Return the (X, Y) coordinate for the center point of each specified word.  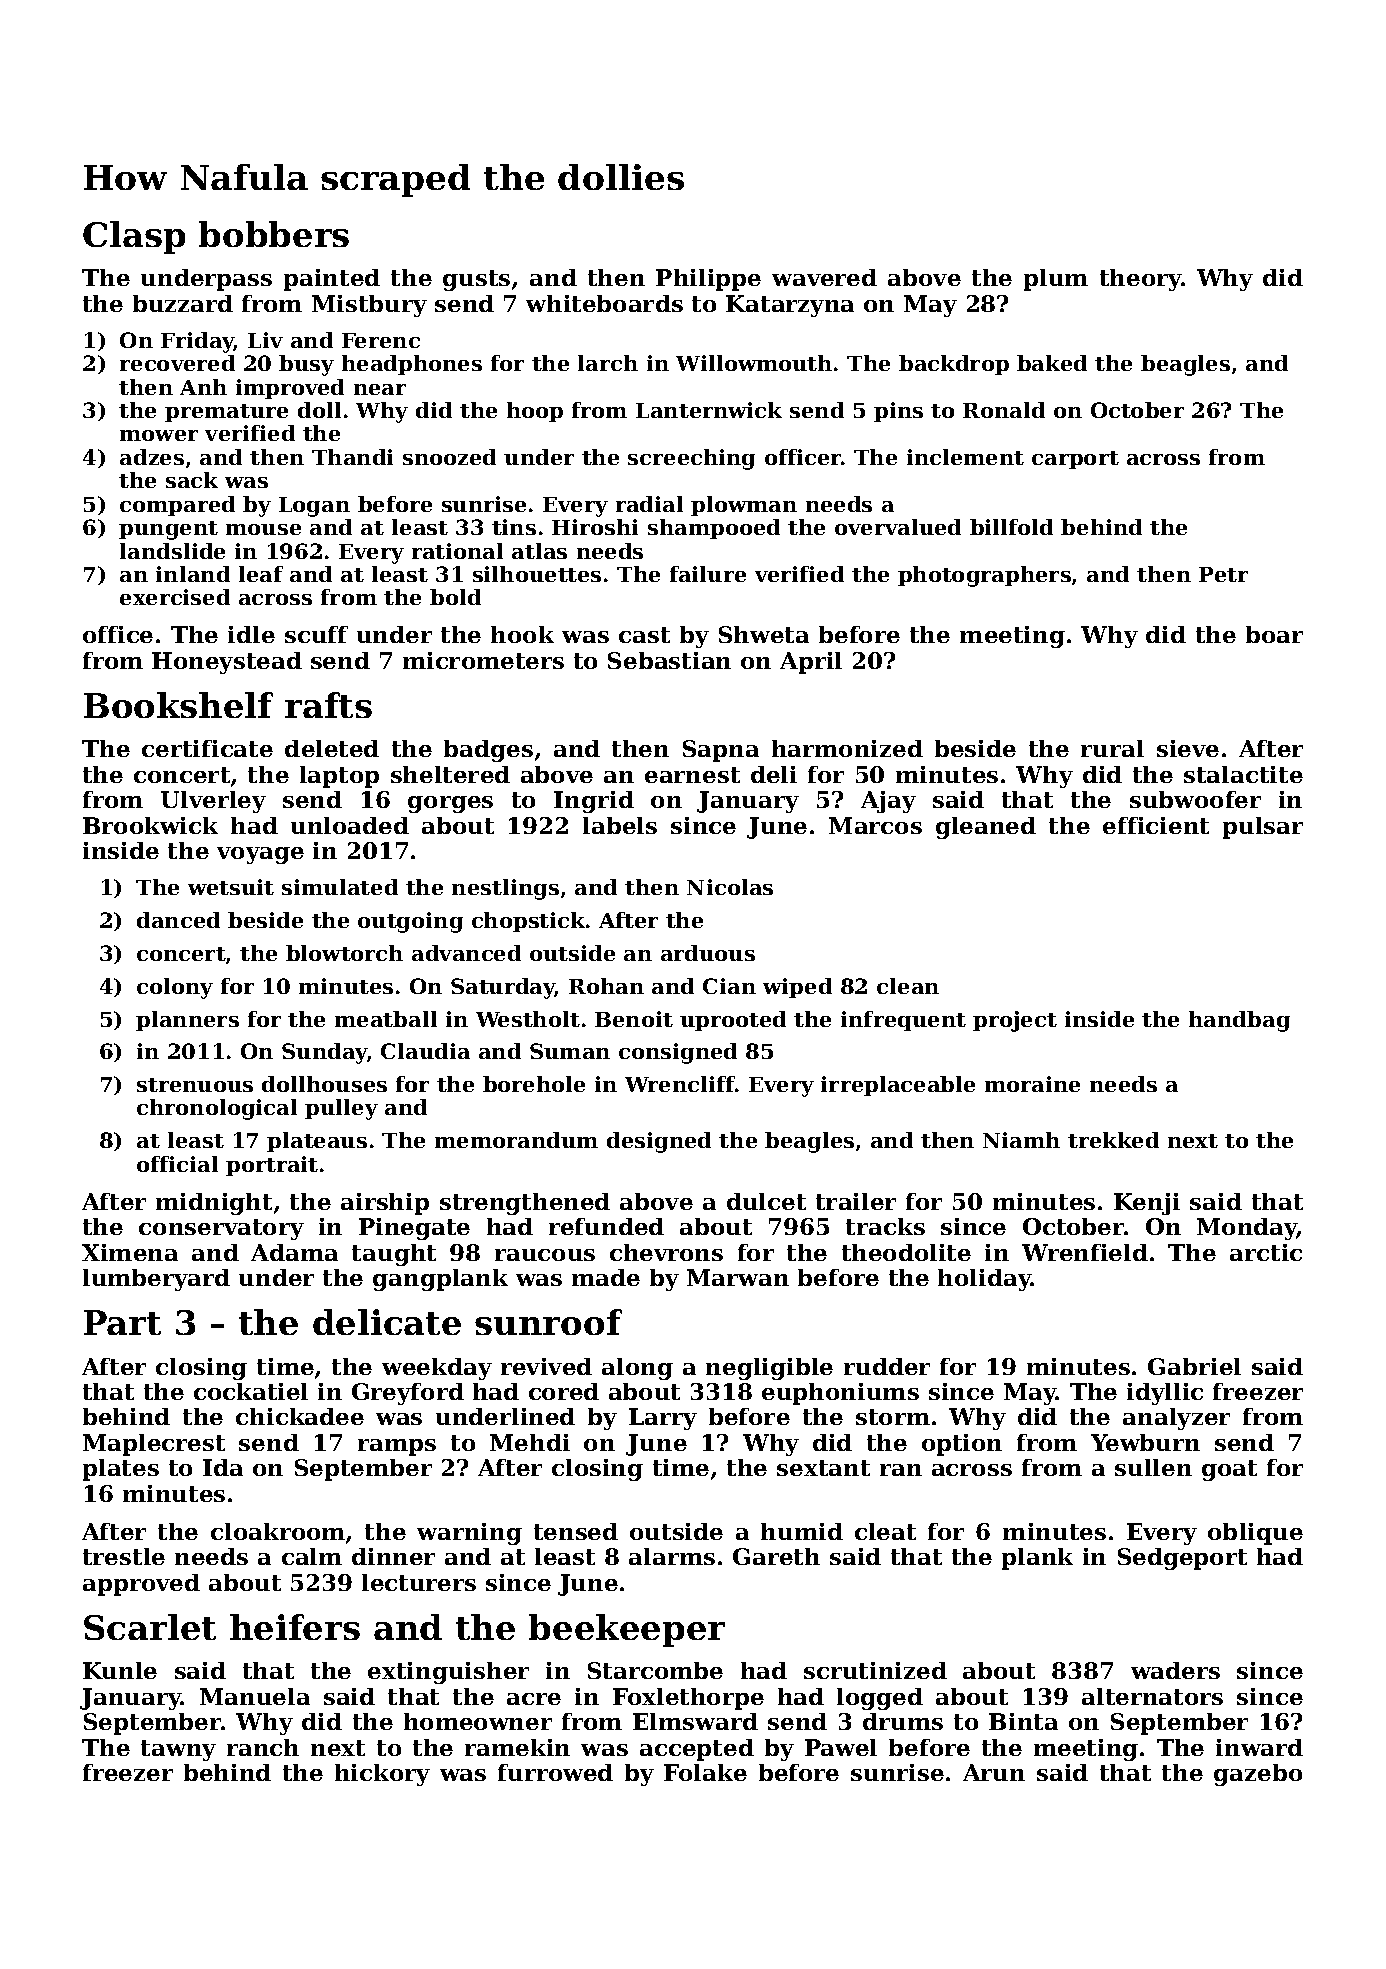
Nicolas (730, 887)
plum (1056, 280)
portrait (272, 1166)
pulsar (1263, 828)
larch (608, 363)
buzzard (183, 303)
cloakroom (278, 1531)
